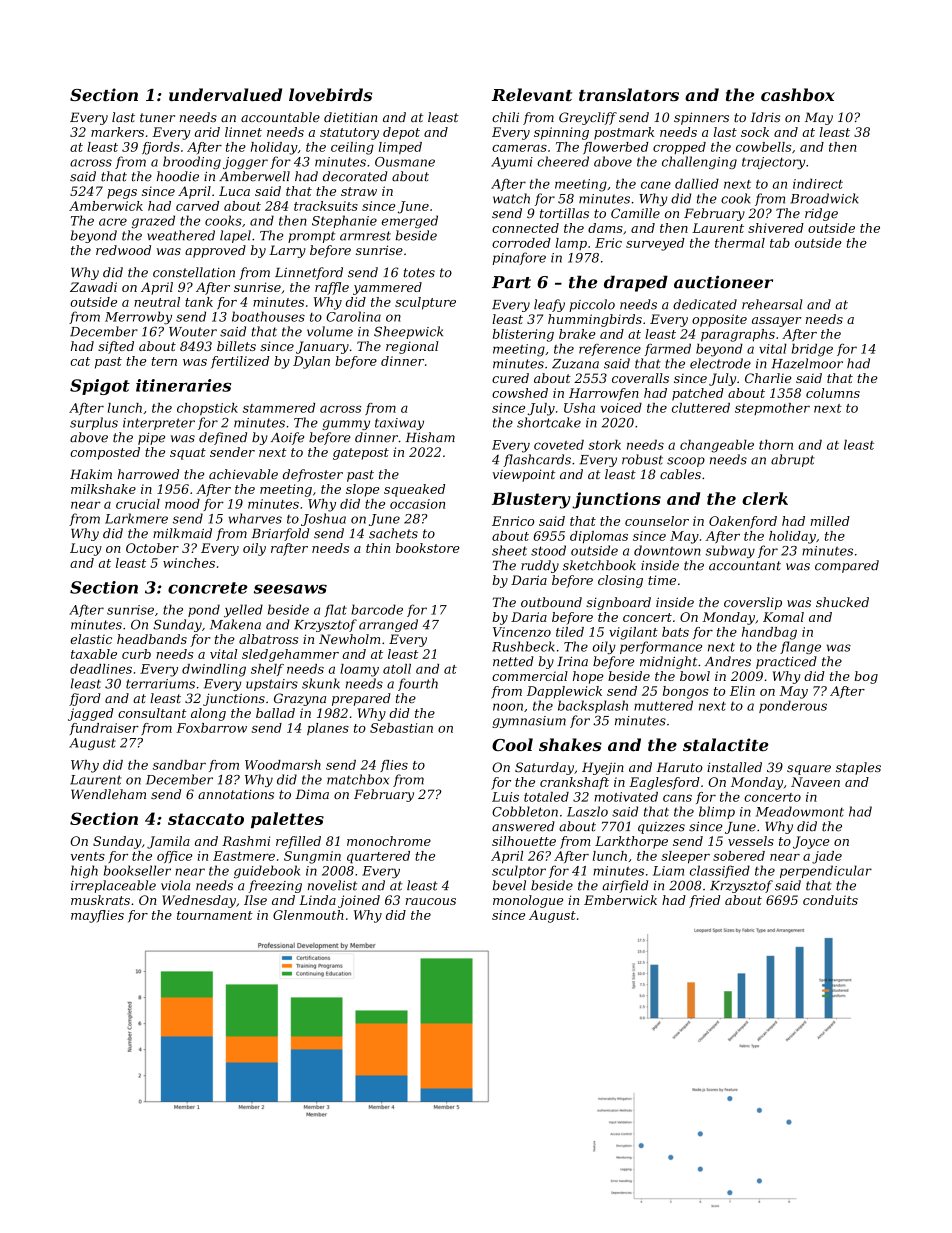 The image size is (952, 1233). Describe the element at coordinates (91, 714) in the document. I see `jagged` at that location.
